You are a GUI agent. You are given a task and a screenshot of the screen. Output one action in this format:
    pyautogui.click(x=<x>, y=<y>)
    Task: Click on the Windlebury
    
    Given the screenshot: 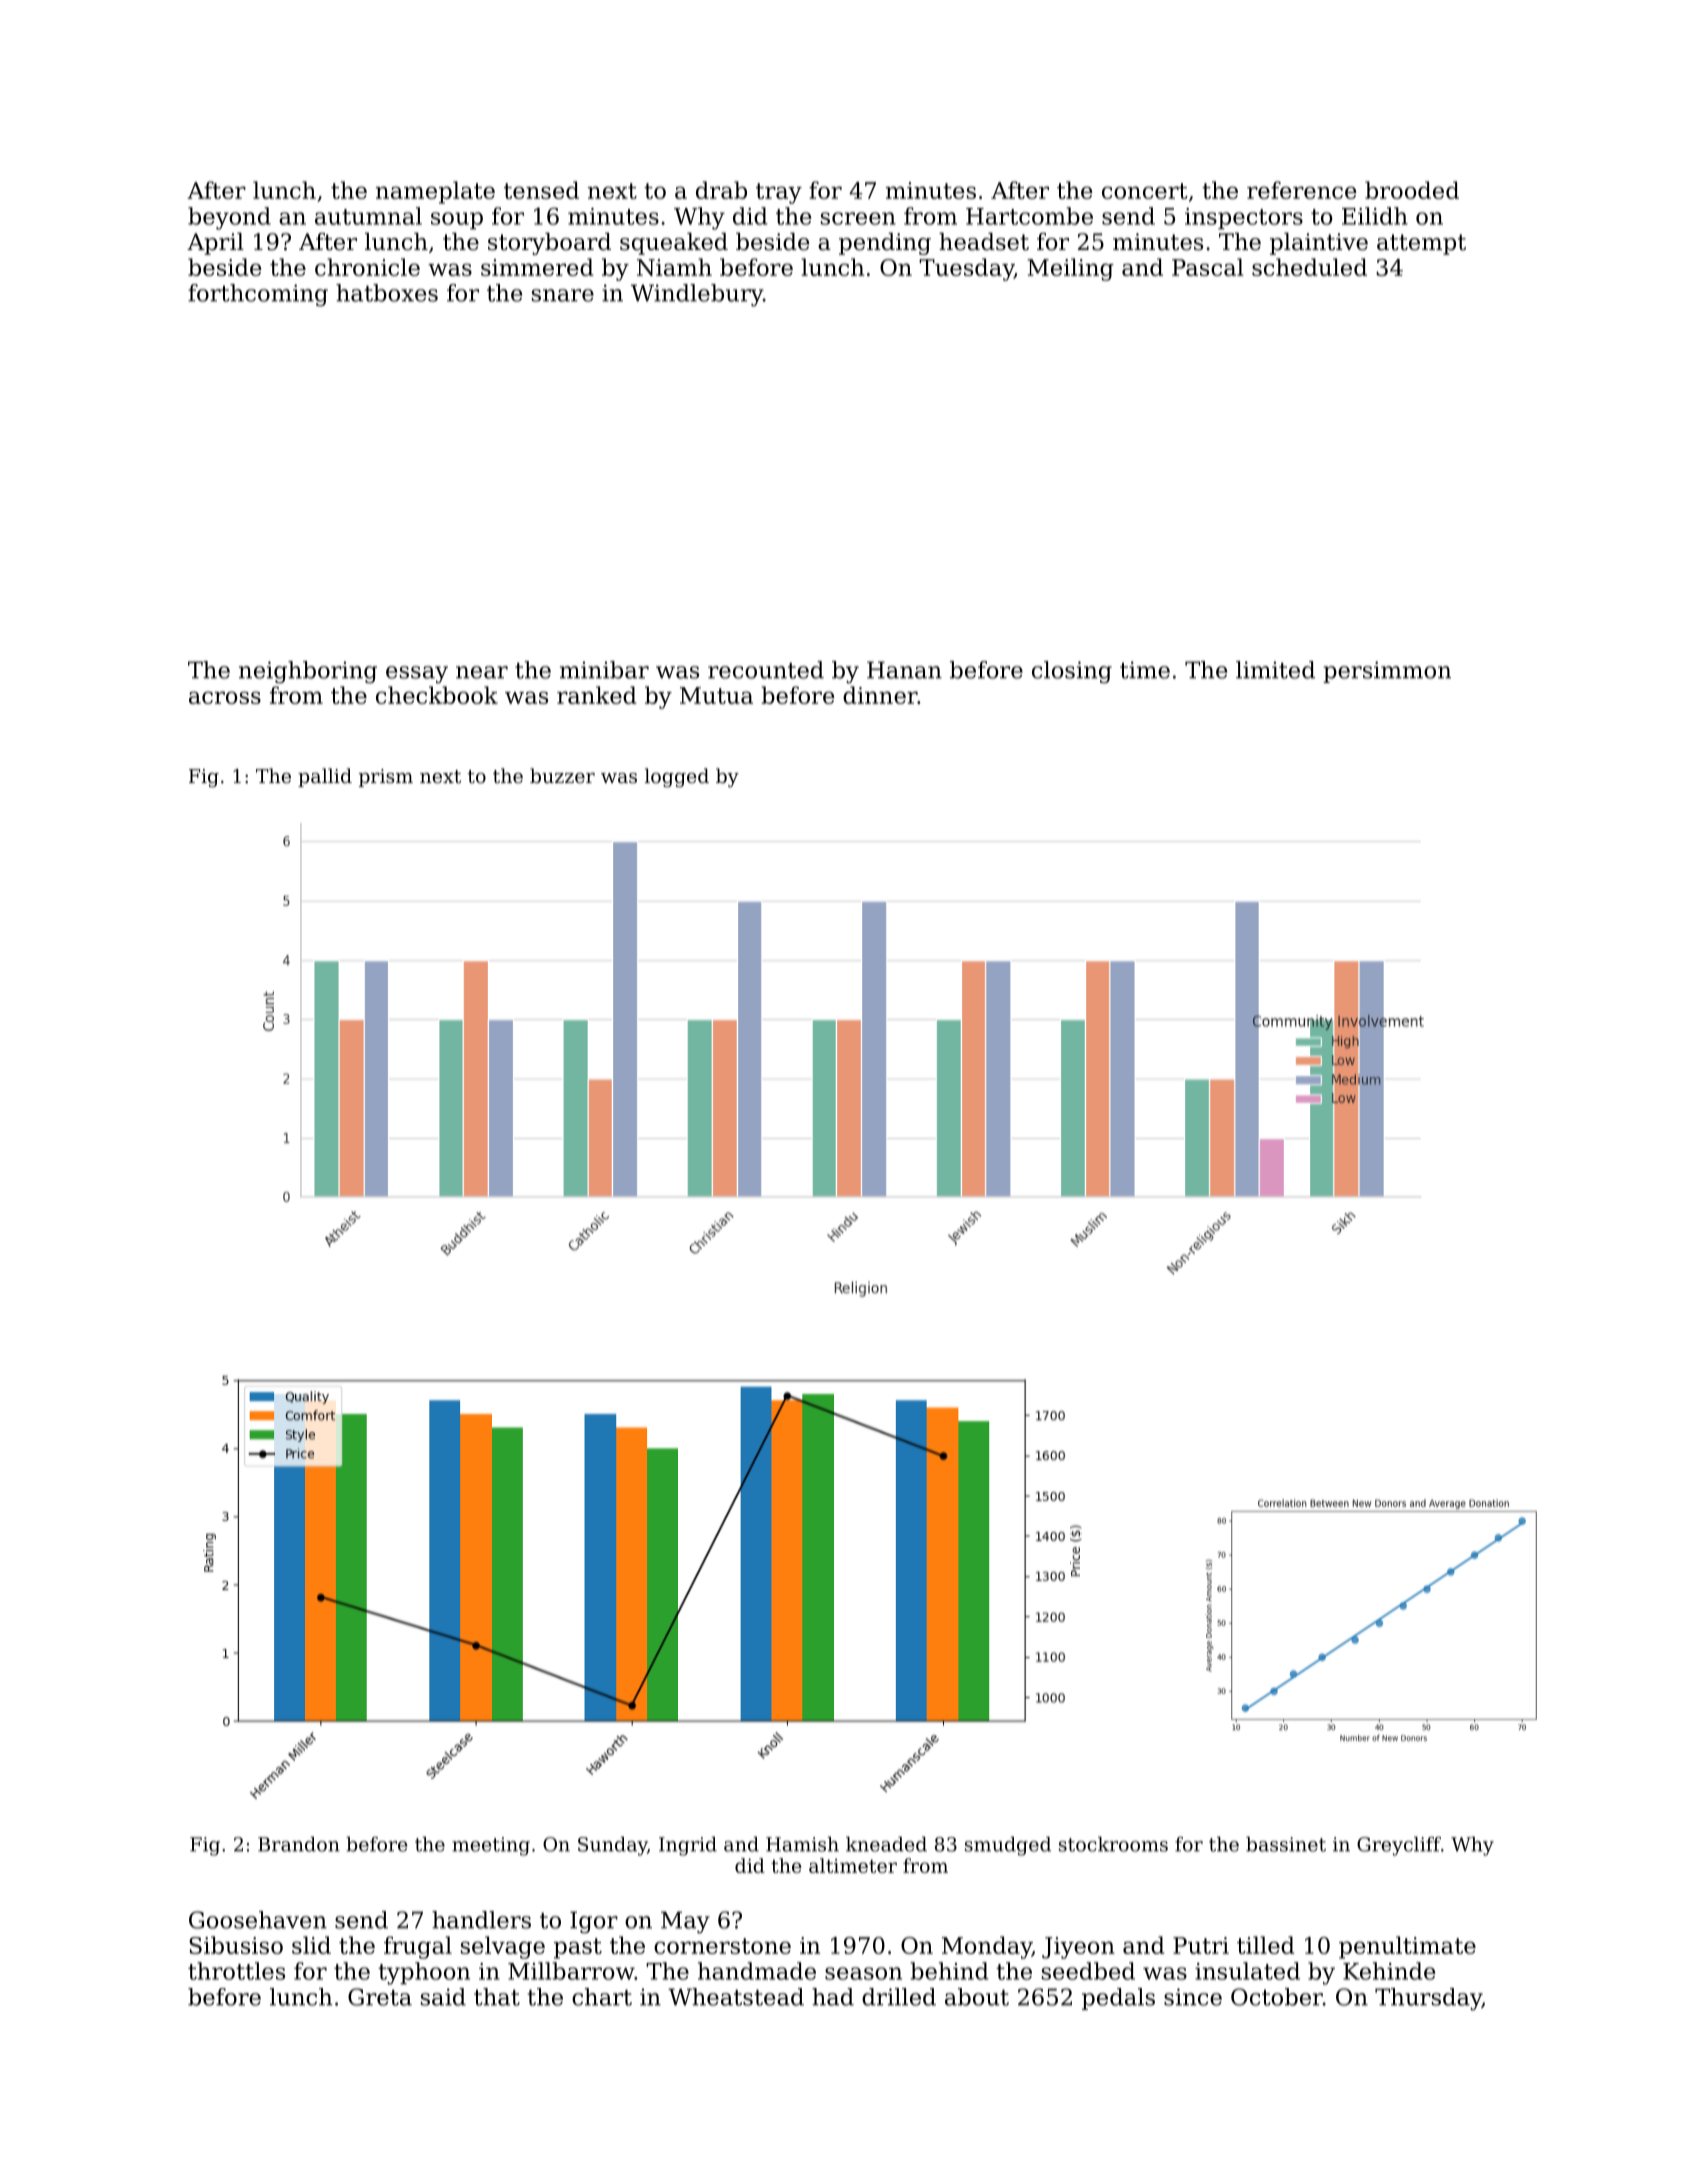 What is the action you would take?
    pyautogui.click(x=697, y=295)
